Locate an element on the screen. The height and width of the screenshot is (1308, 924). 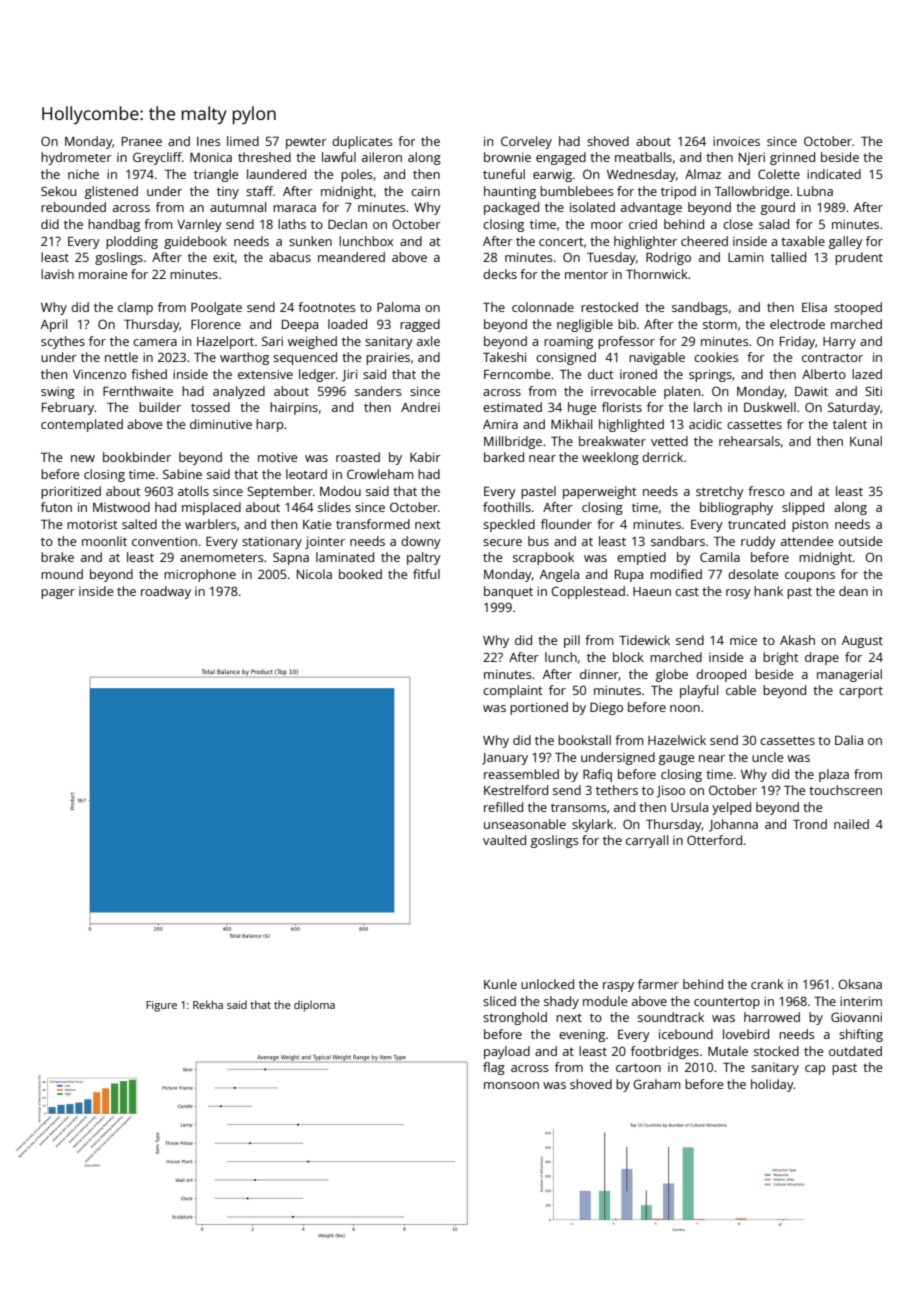
mentor is located at coordinates (586, 274).
